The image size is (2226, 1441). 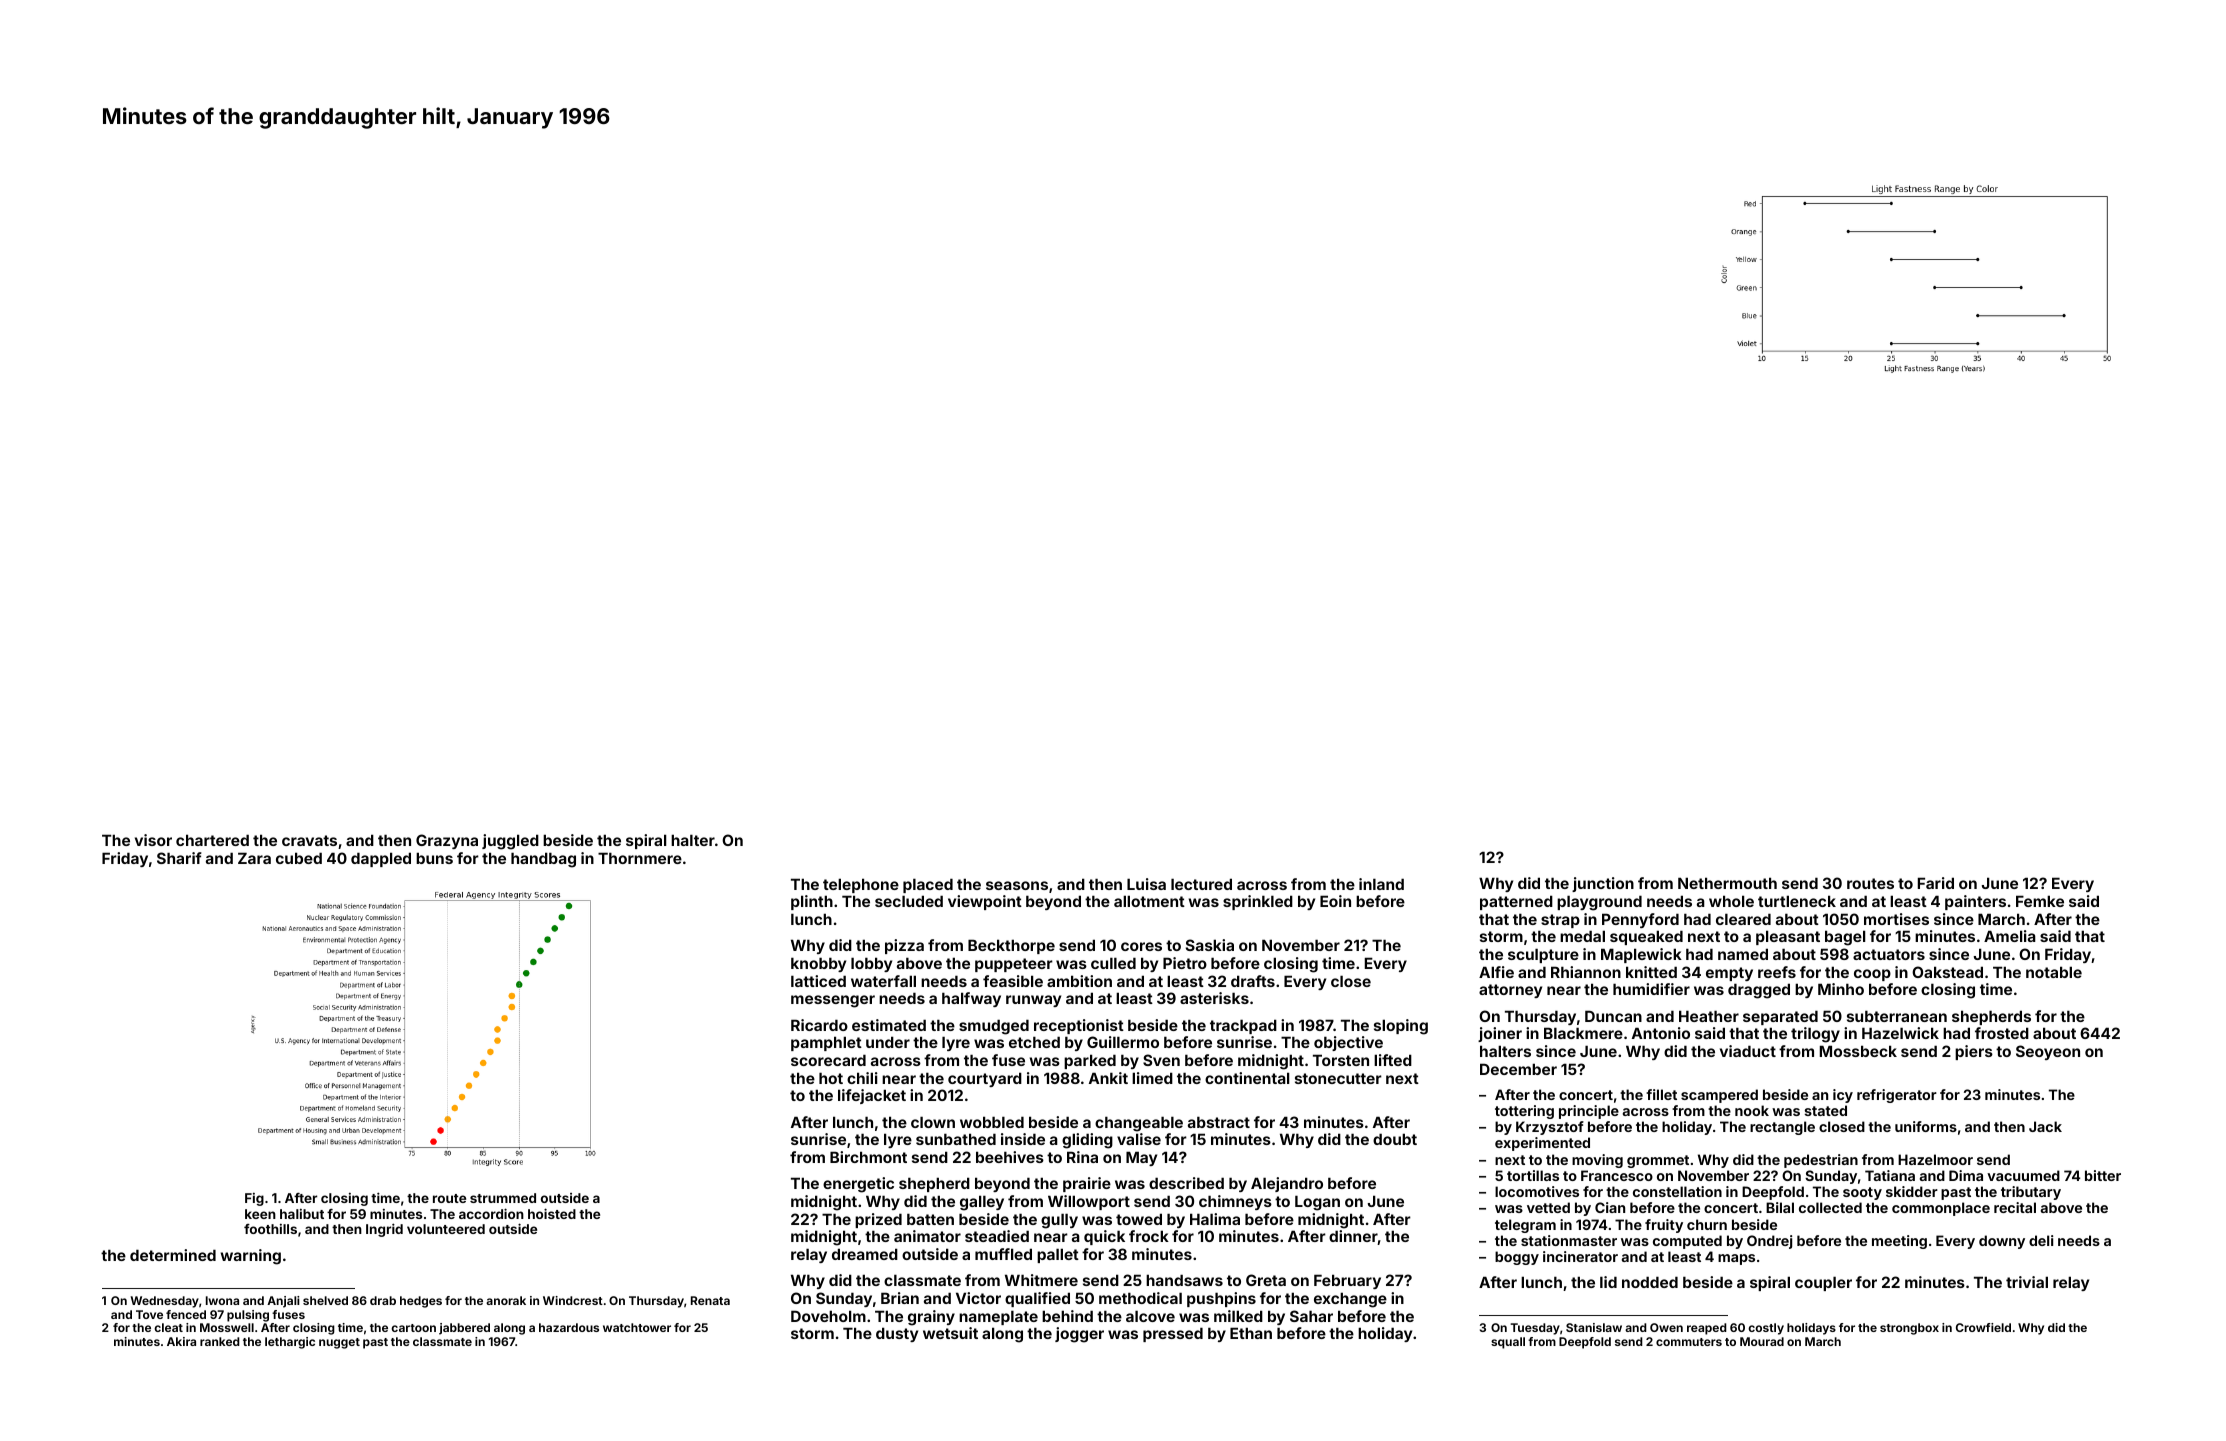 I want to click on playground, so click(x=1599, y=903).
